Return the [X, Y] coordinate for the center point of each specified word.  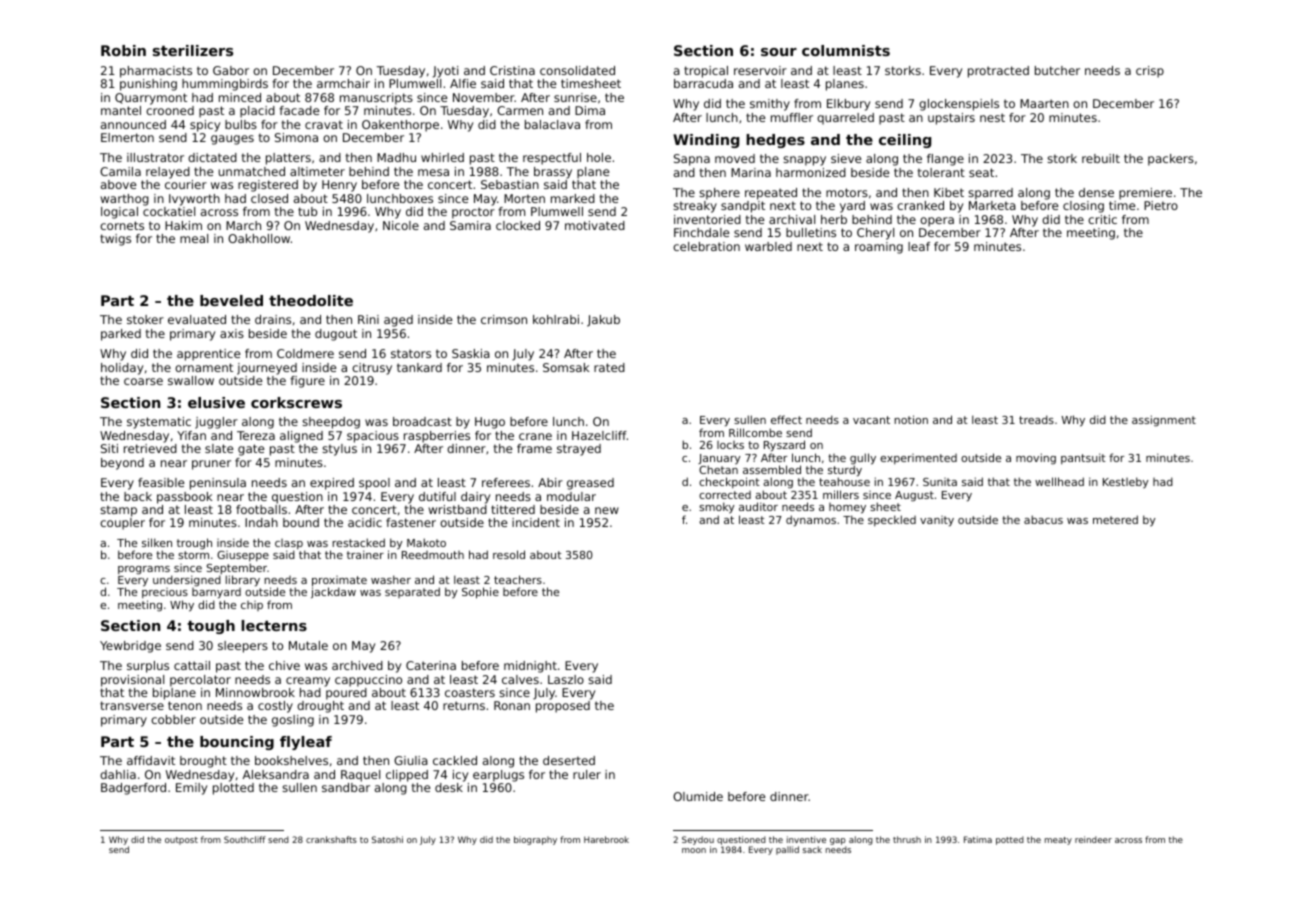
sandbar [346, 787]
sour [779, 52]
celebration [706, 246]
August [914, 496]
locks [730, 445]
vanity [937, 521]
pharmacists [156, 72]
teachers [518, 579]
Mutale [308, 645]
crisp [1150, 72]
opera [937, 222]
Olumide [698, 796]
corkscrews [296, 402]
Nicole [401, 225]
